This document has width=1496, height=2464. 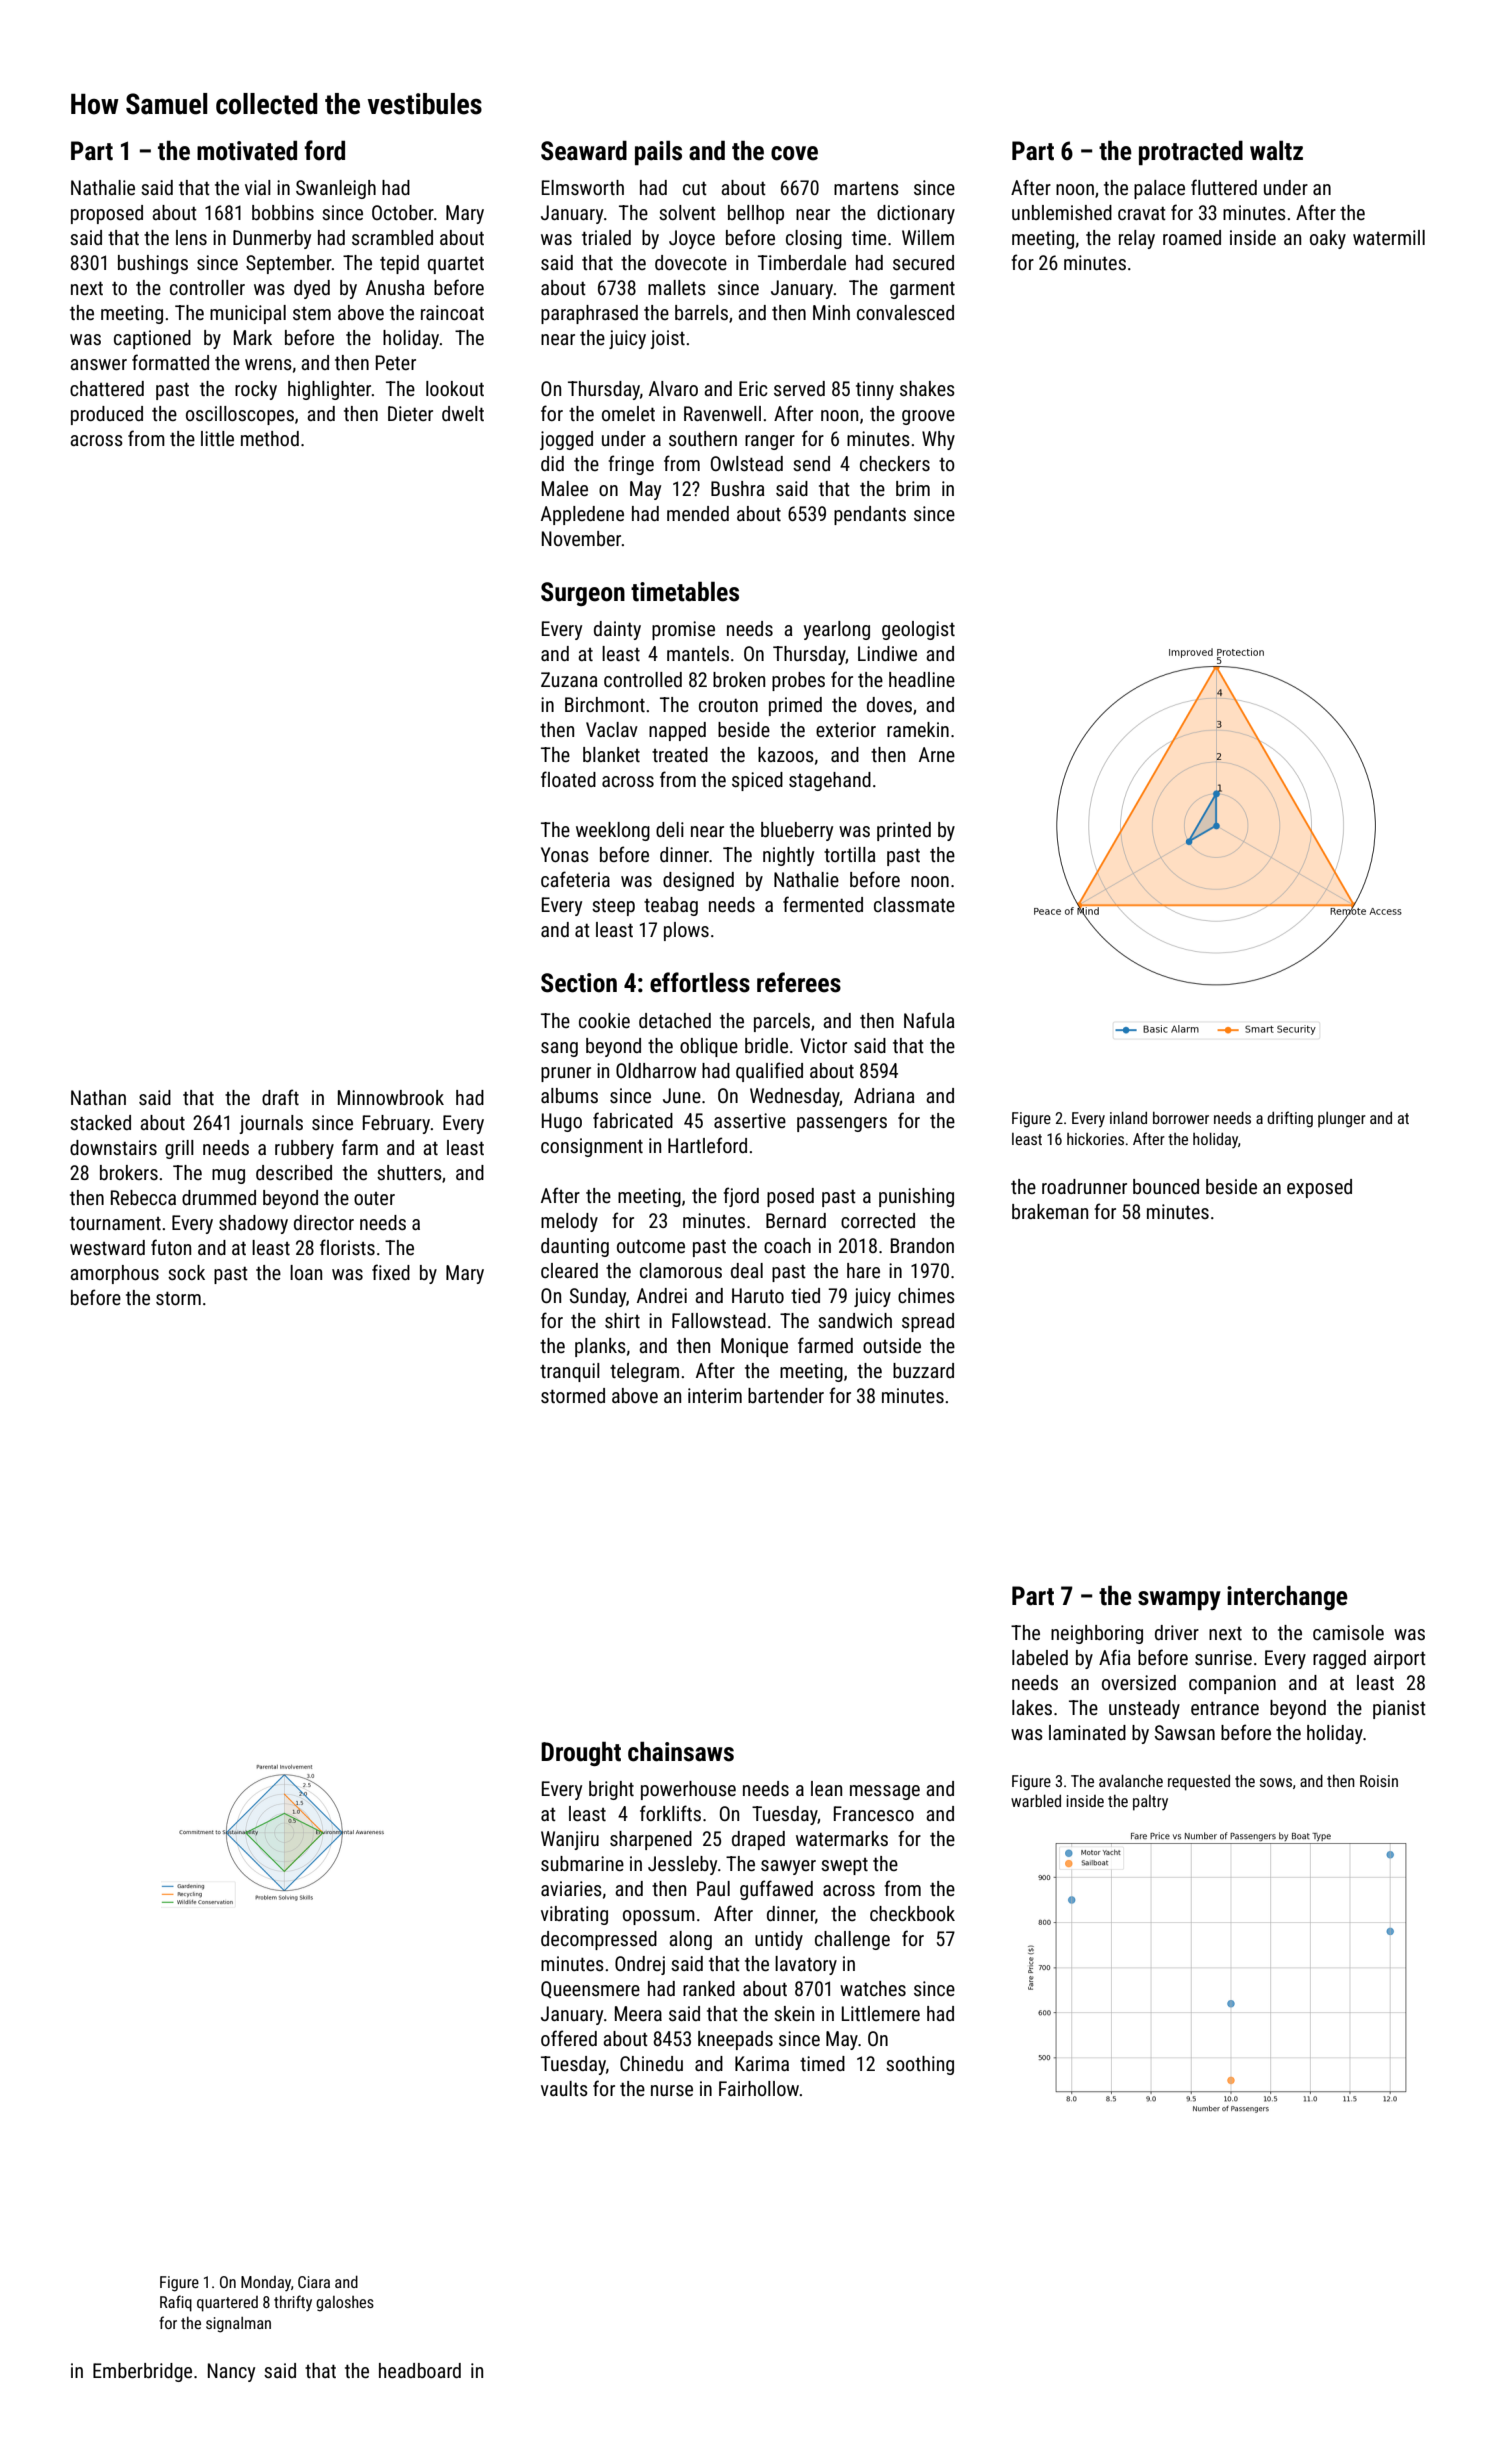 I want to click on motivated, so click(x=247, y=150).
